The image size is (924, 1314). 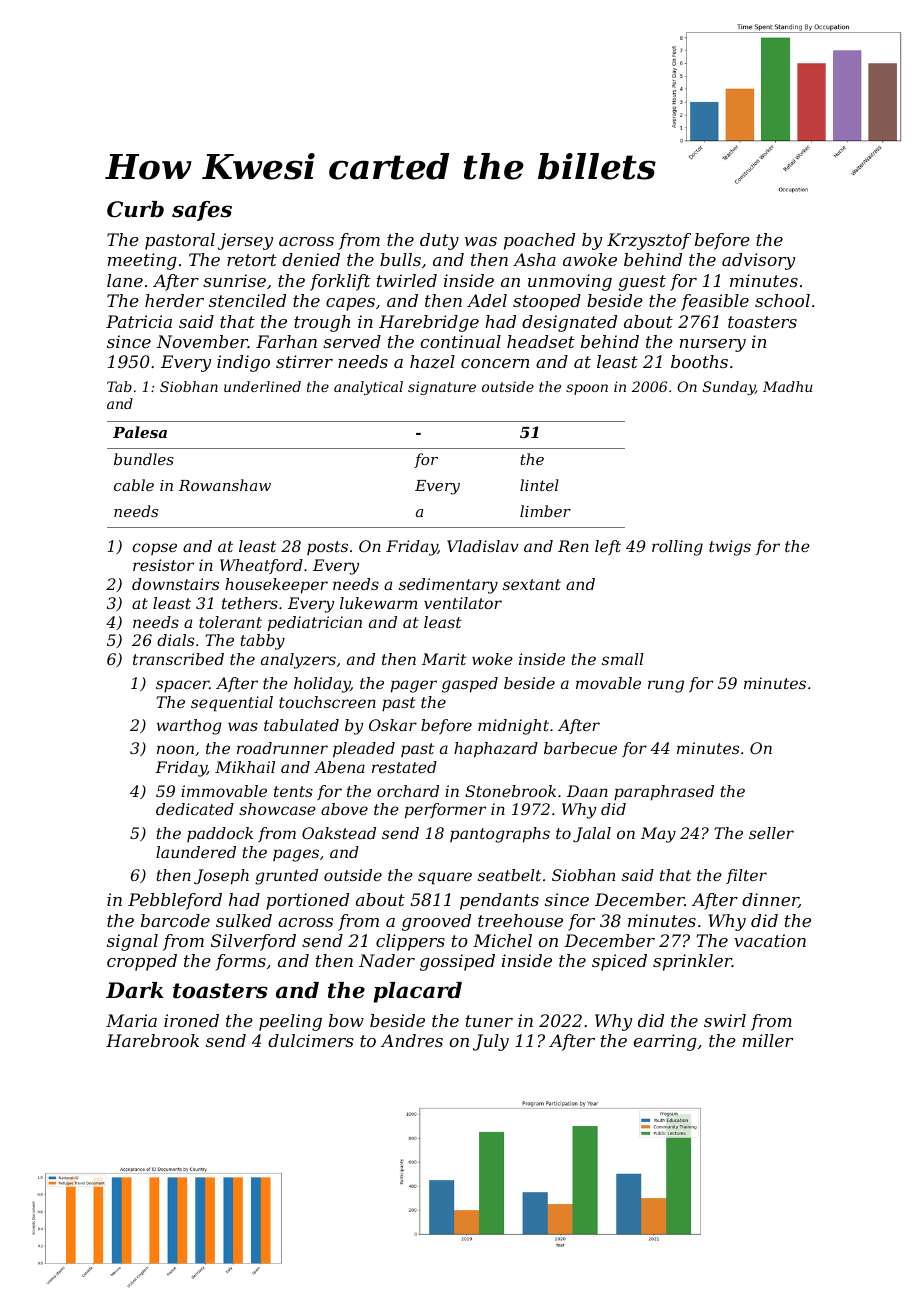 I want to click on cropped, so click(x=142, y=962).
